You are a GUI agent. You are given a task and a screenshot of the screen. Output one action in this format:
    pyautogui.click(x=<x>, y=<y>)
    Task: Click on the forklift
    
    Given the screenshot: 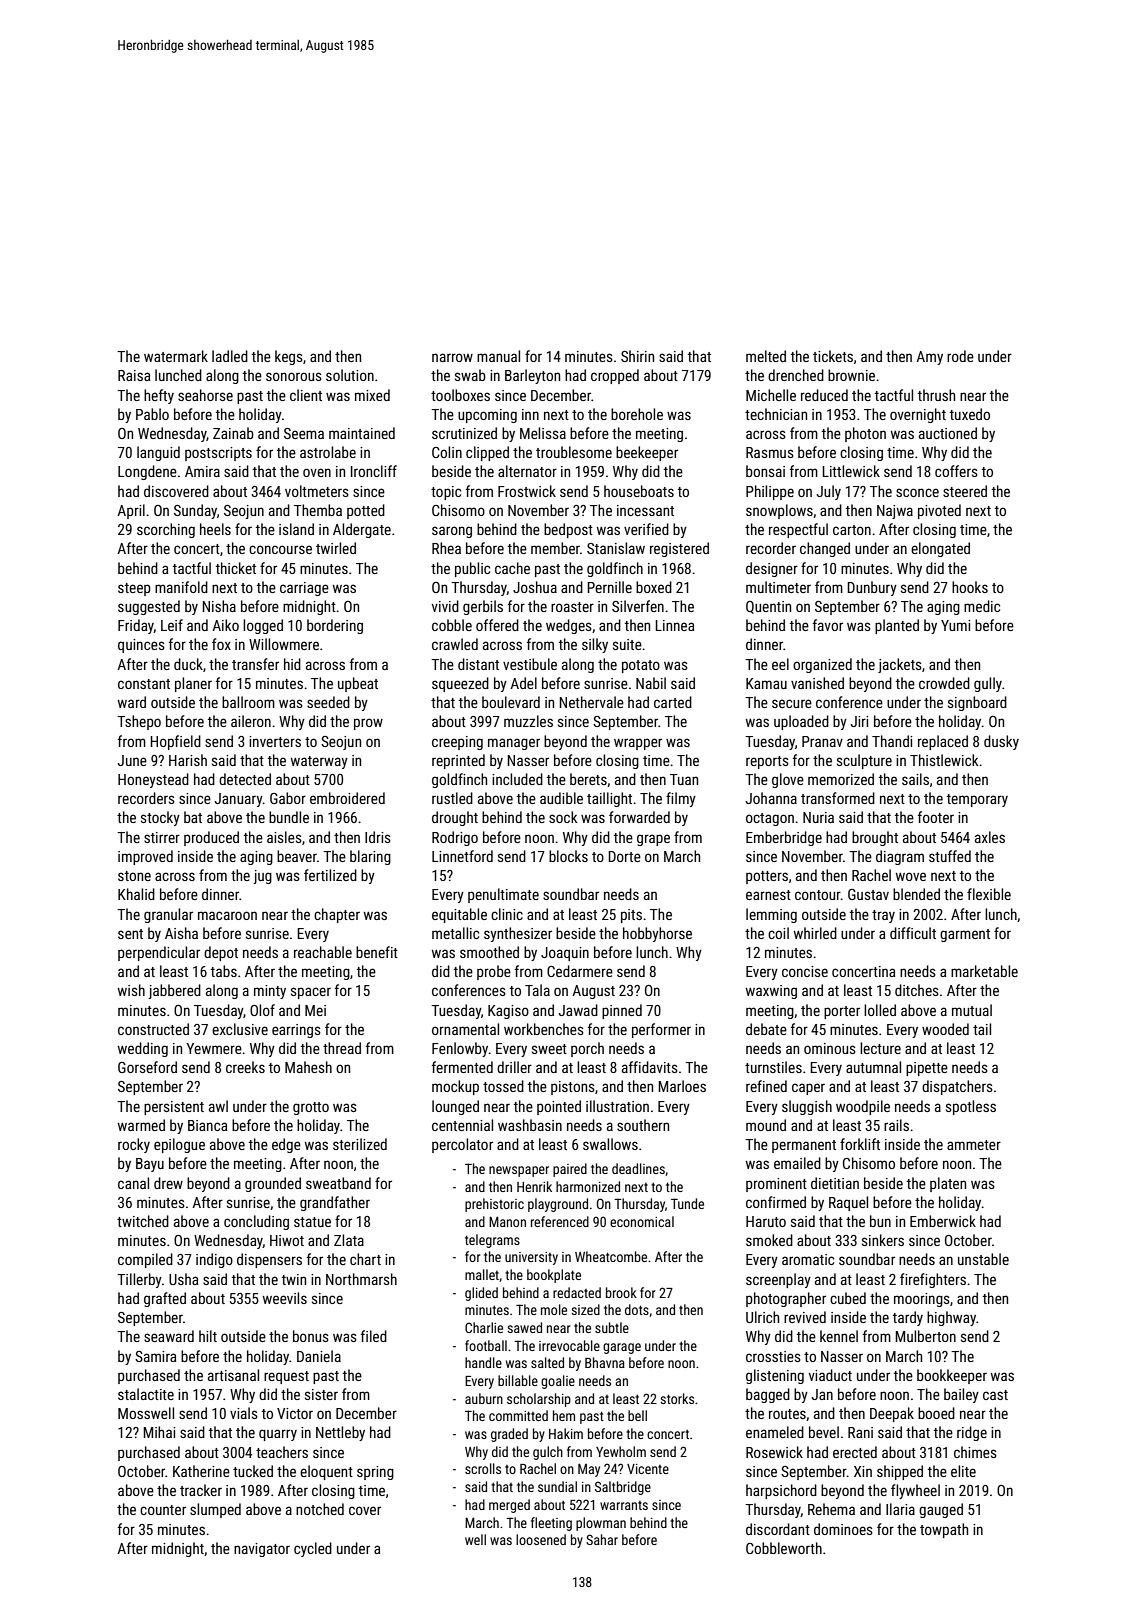 What is the action you would take?
    pyautogui.click(x=860, y=1144)
